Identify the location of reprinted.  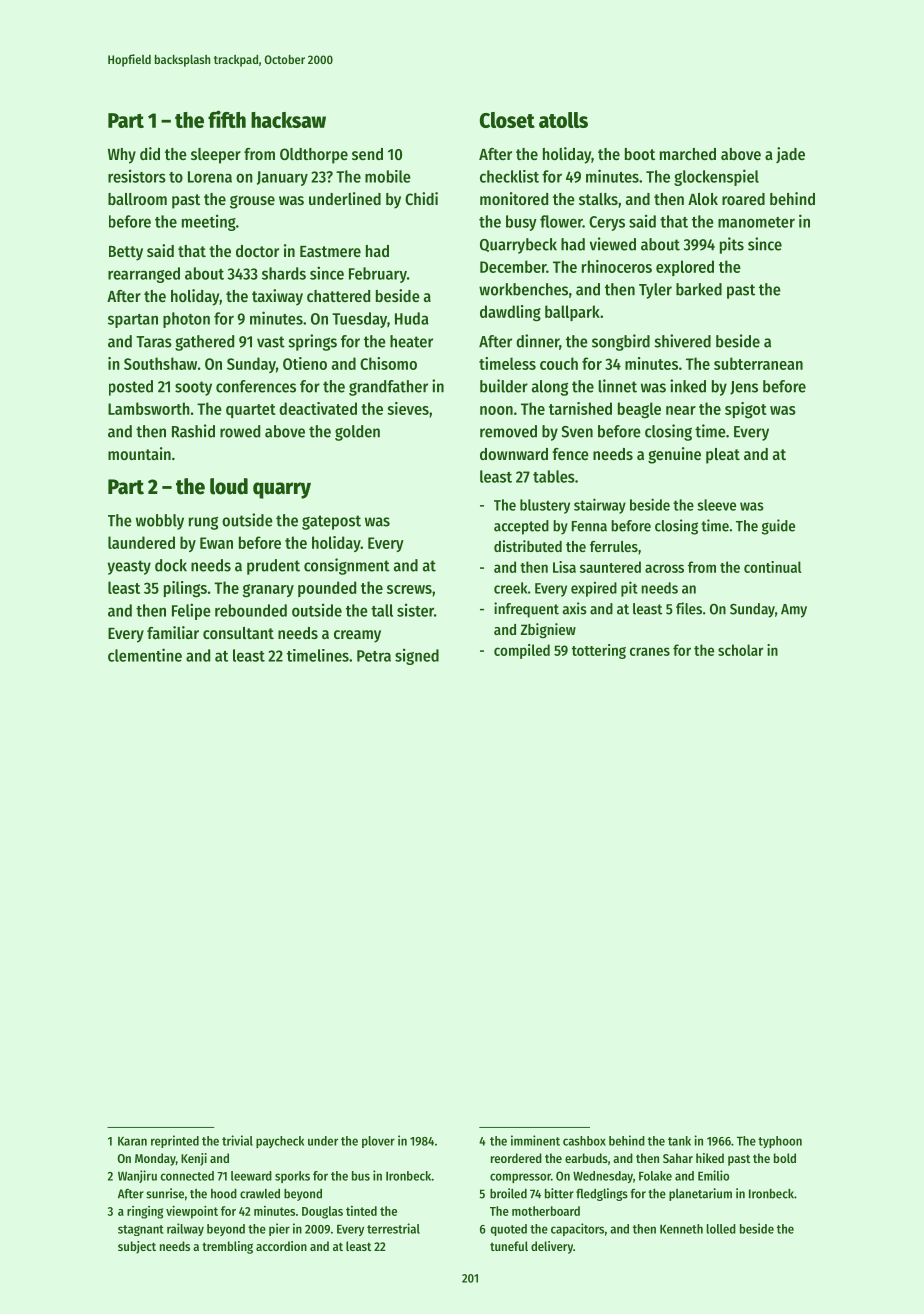
(175, 1141).
